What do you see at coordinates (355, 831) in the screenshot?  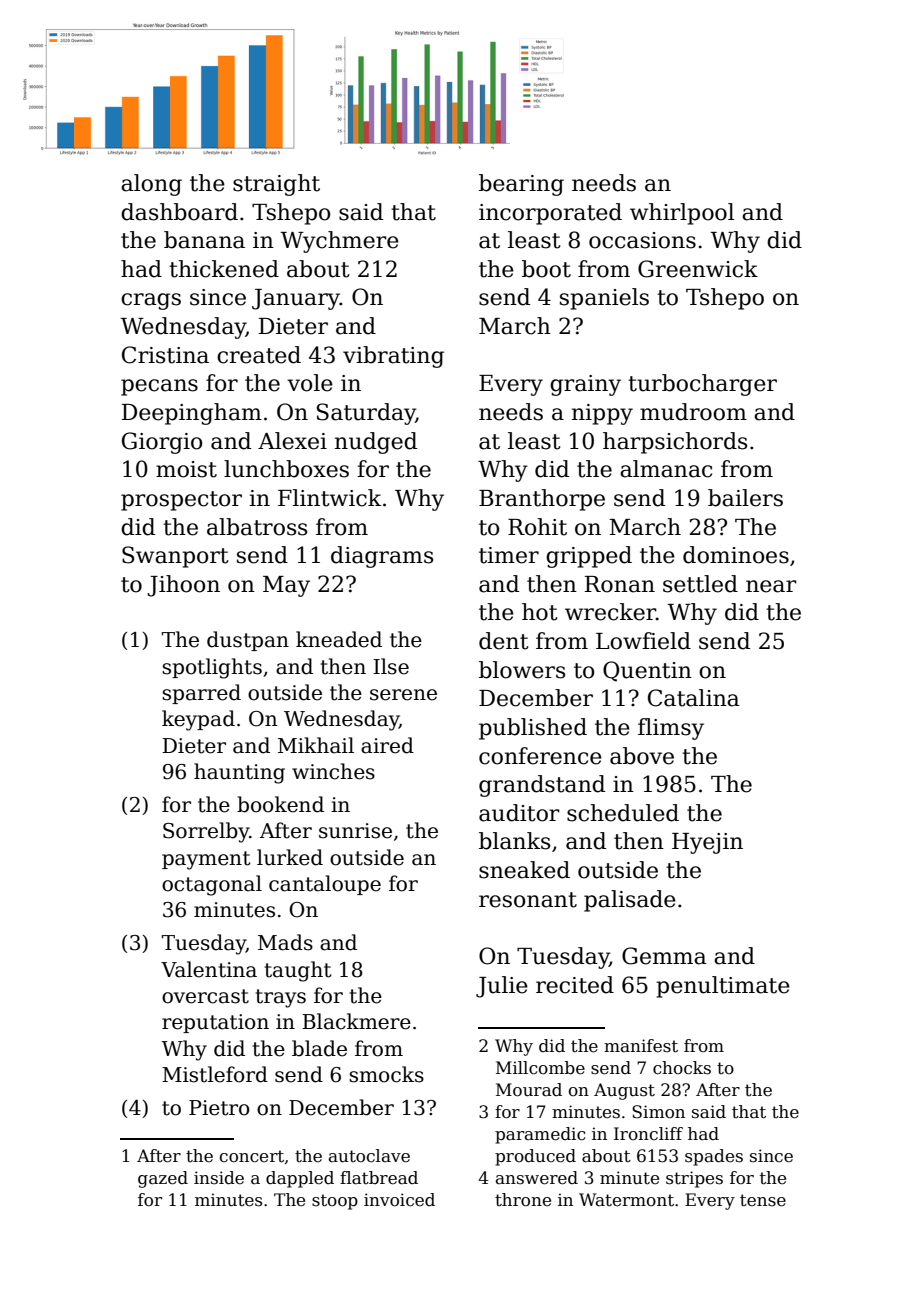 I see `sunrise` at bounding box center [355, 831].
